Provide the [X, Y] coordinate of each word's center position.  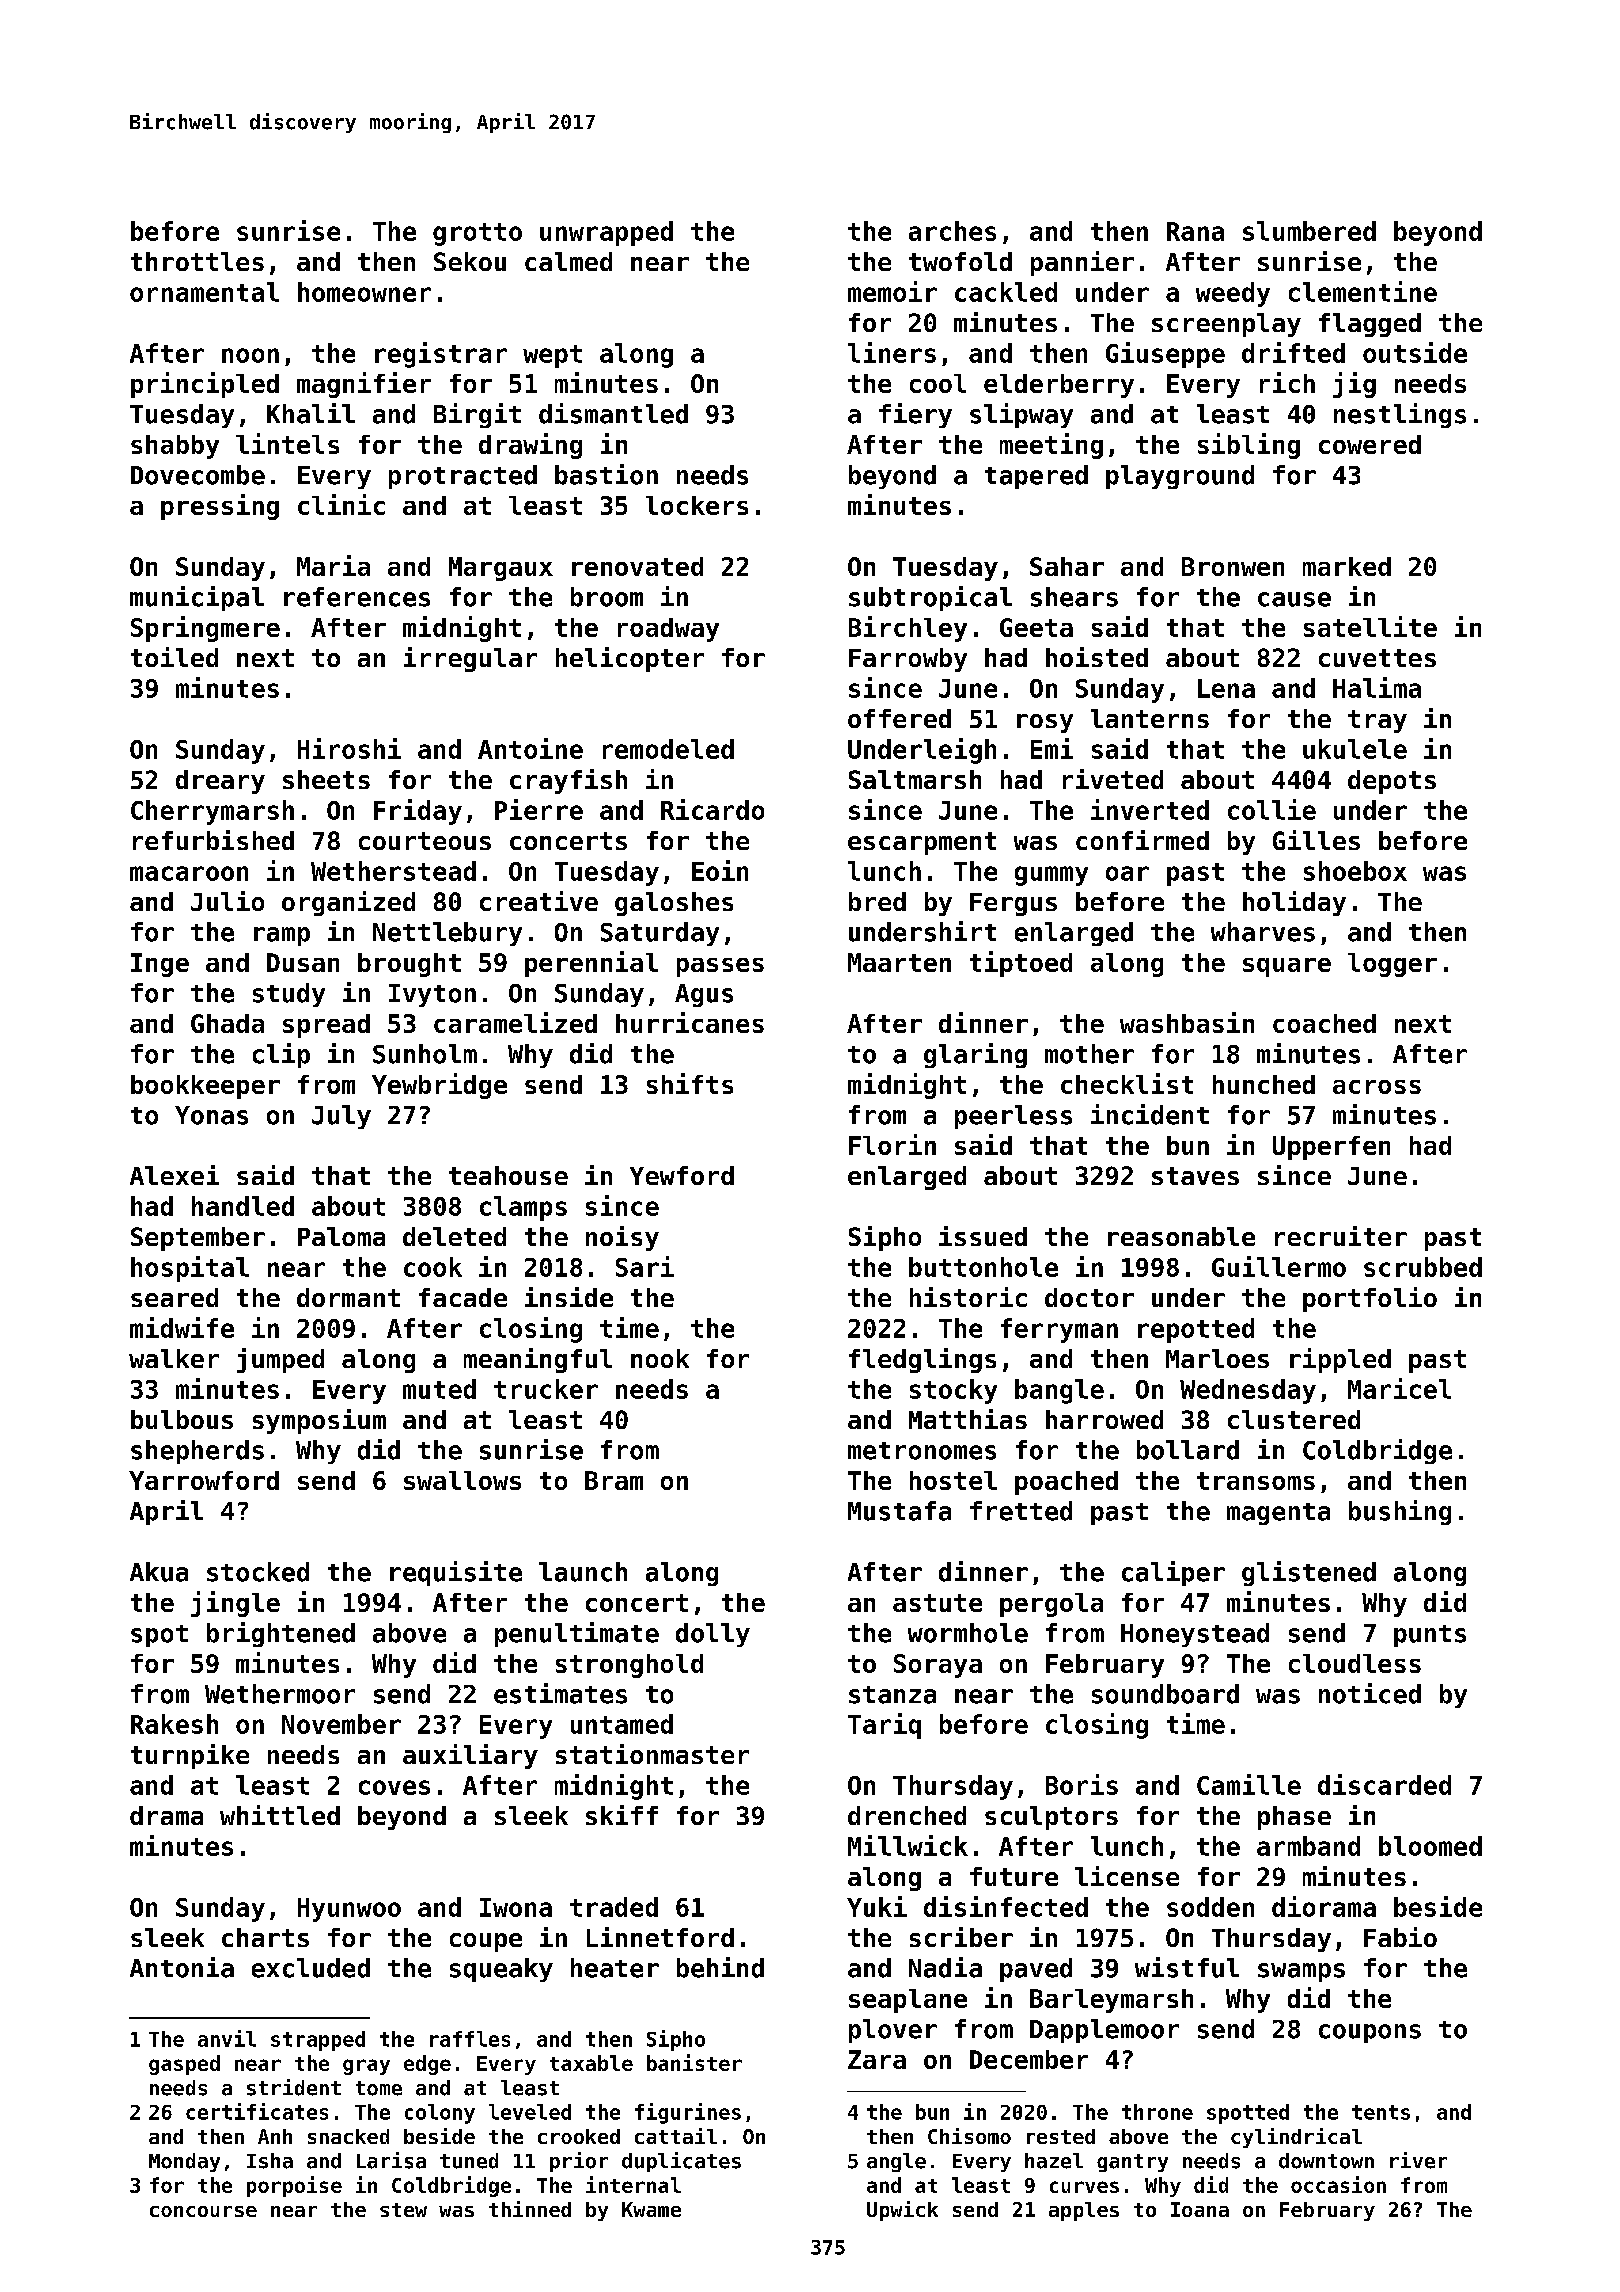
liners [892, 352]
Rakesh [174, 1724]
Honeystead [1195, 1635]
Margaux [501, 569]
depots [1392, 782]
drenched [907, 1815]
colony [440, 2114]
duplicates [681, 2162]
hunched [1264, 1084]
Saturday [660, 934]
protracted [463, 477]
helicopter [630, 659]
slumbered [1309, 231]
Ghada [227, 1023]
